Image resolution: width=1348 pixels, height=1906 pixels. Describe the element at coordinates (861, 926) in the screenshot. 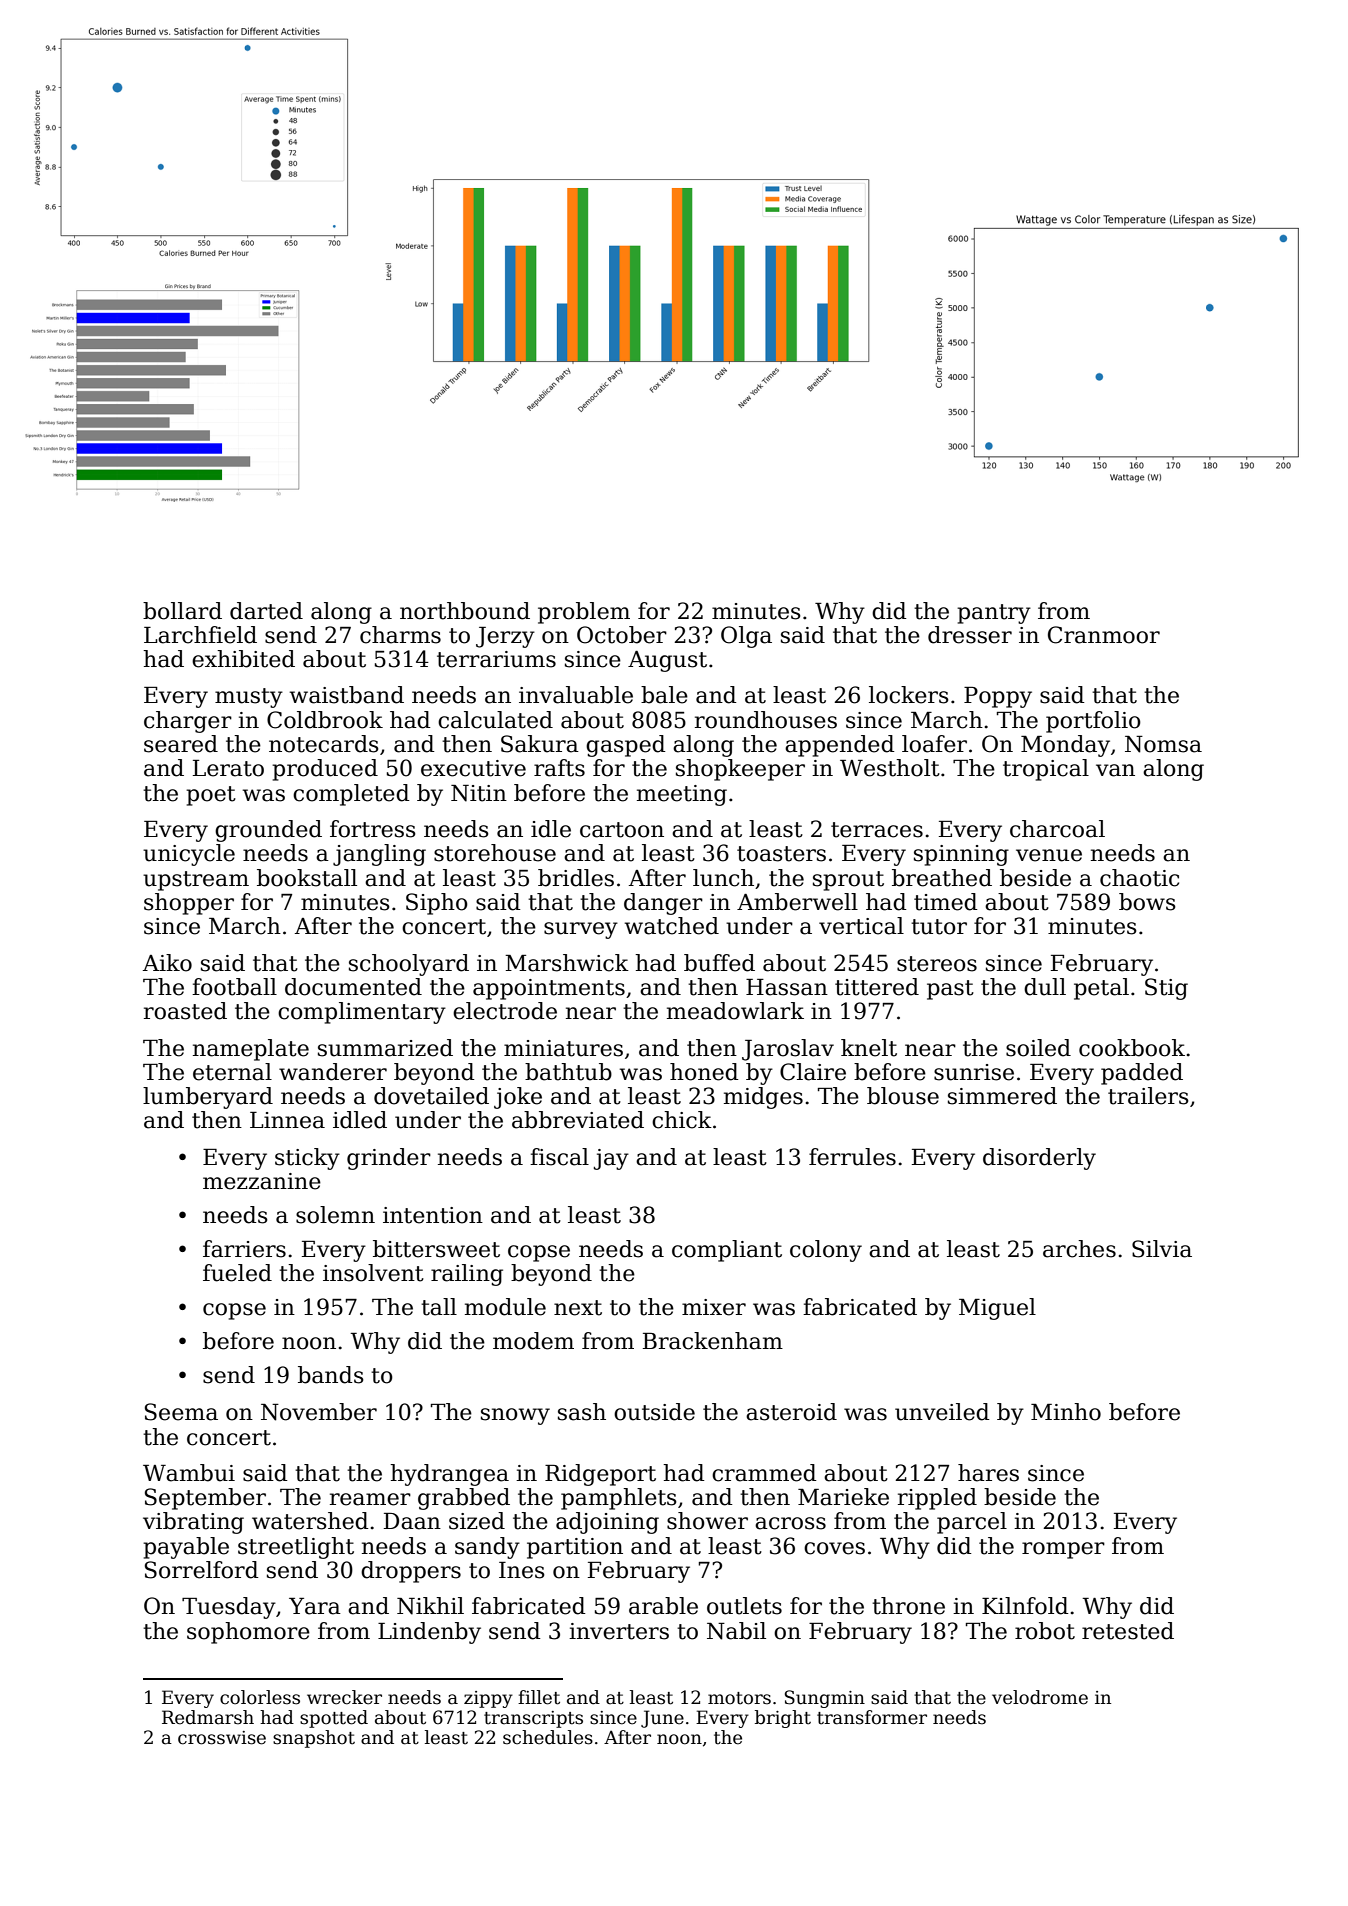

I see `vertical` at that location.
